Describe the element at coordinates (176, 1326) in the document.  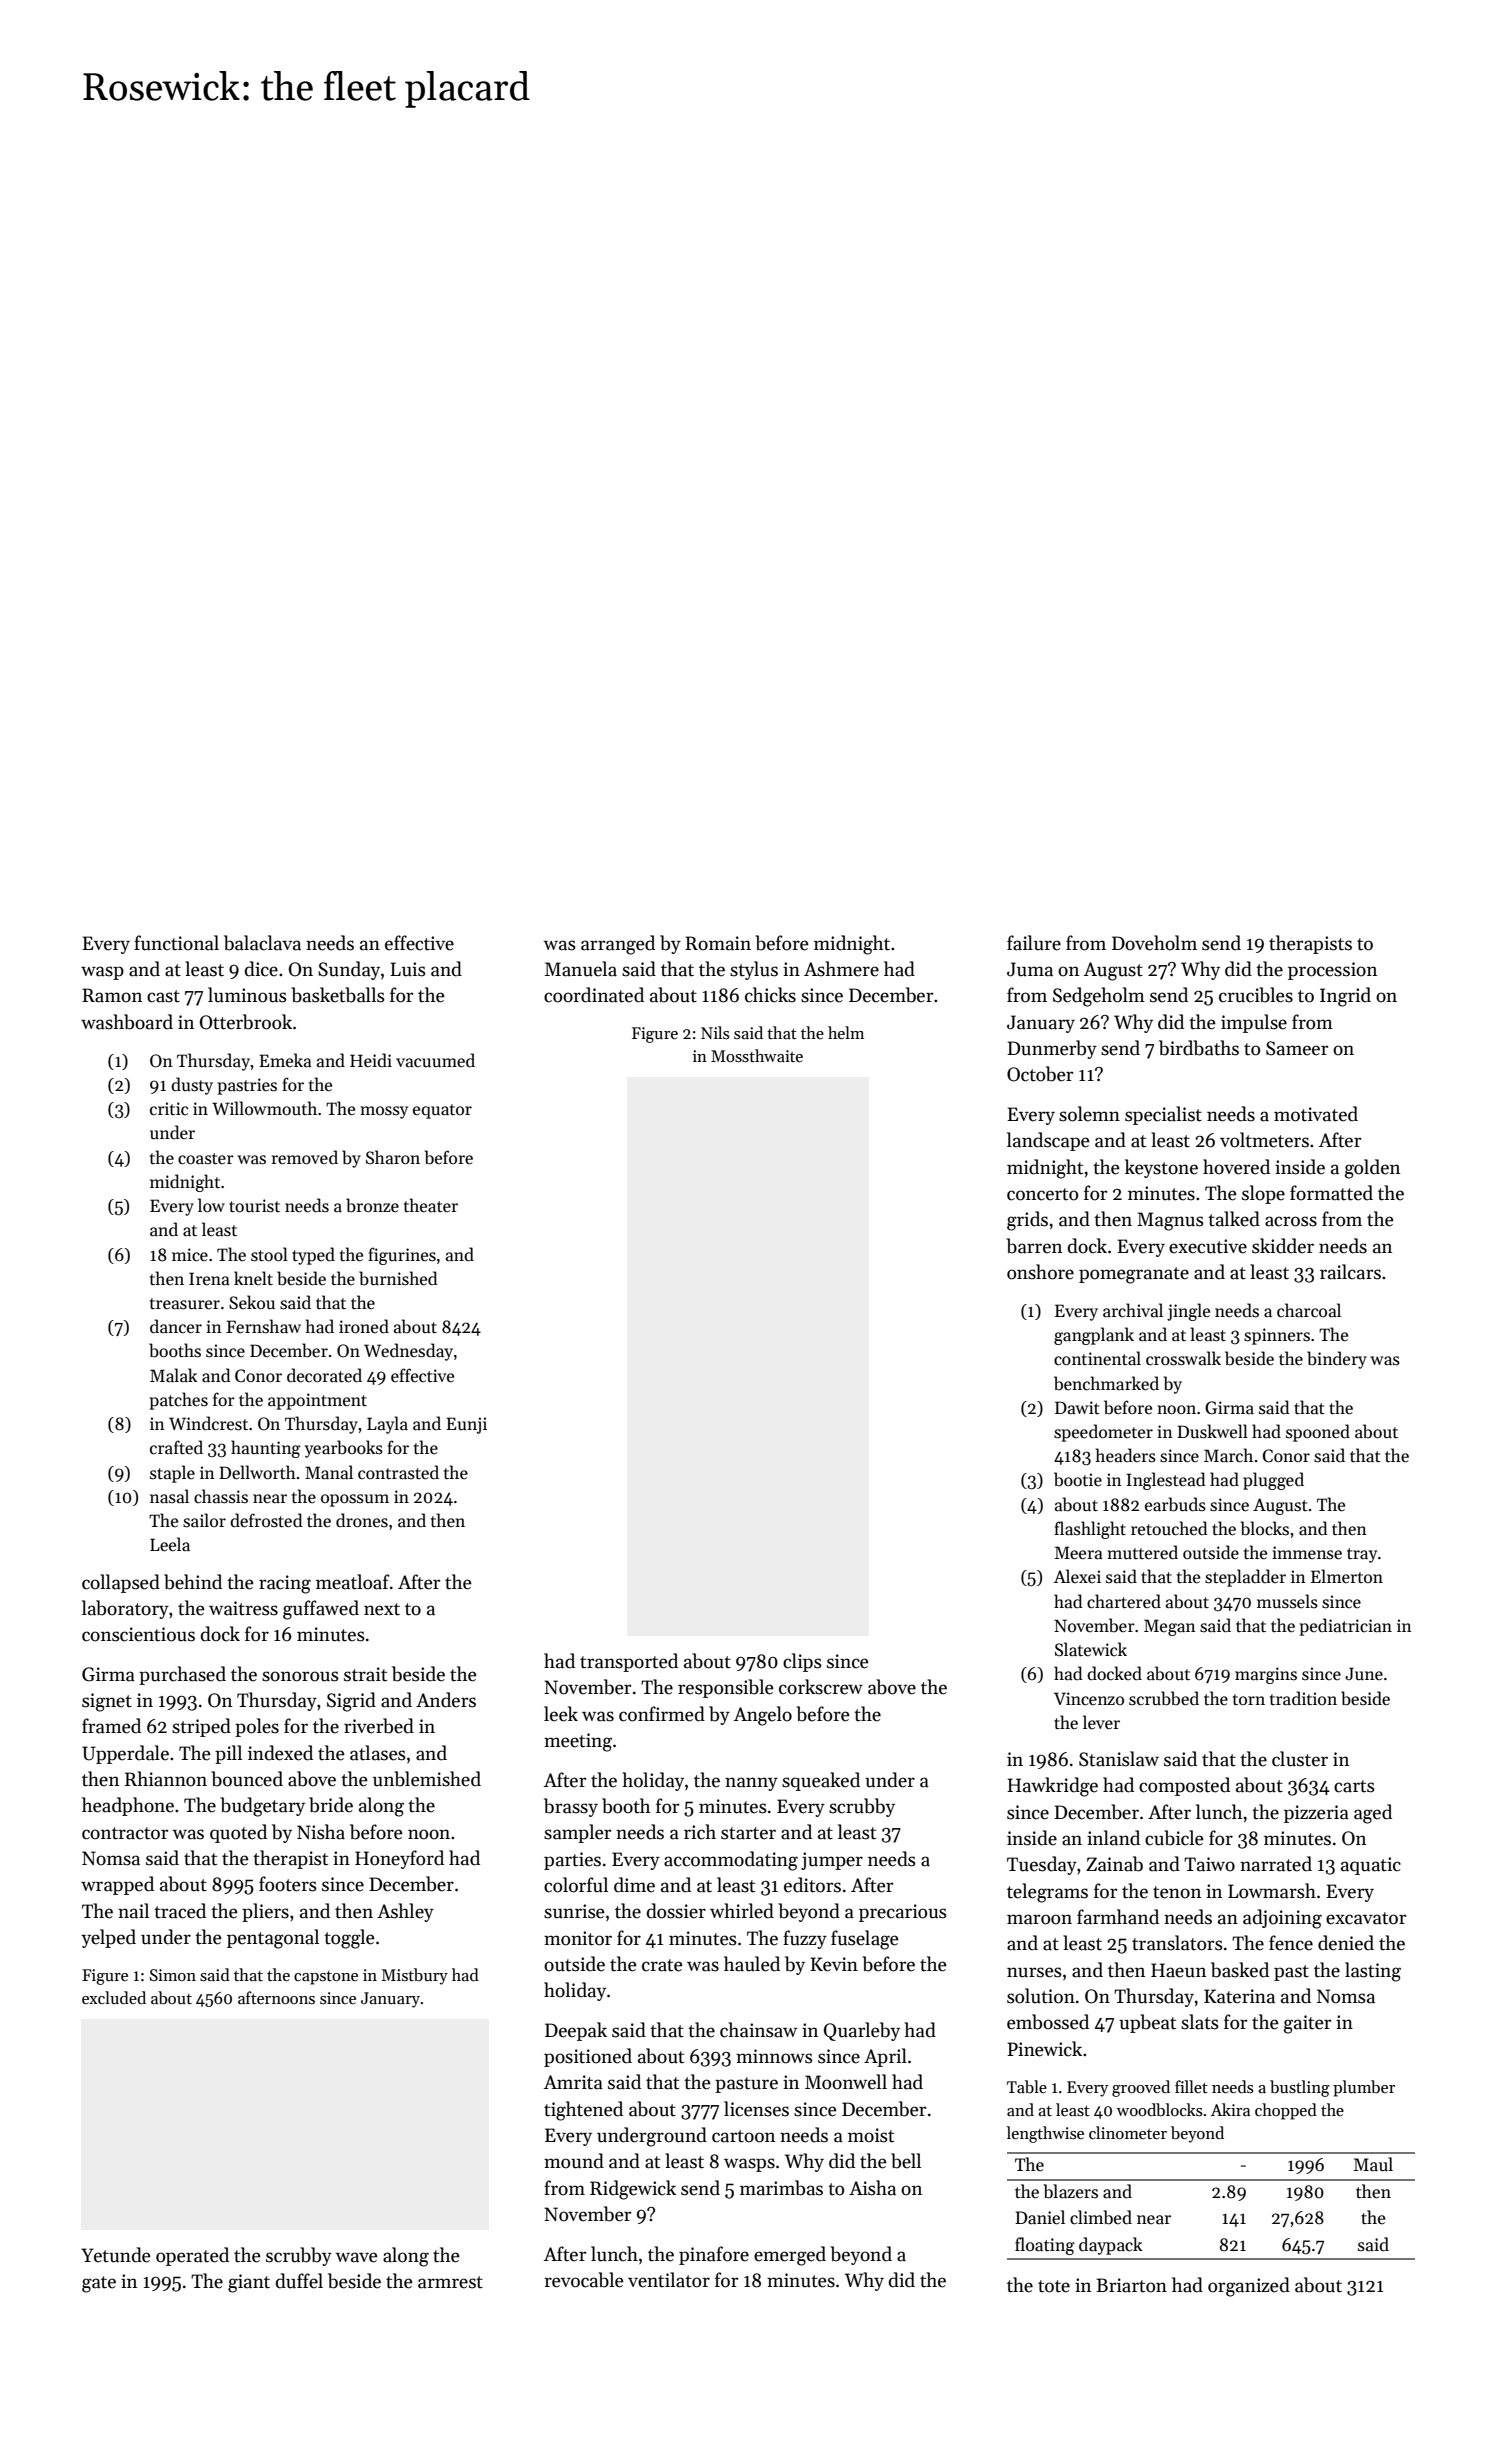
I see `dancer` at that location.
